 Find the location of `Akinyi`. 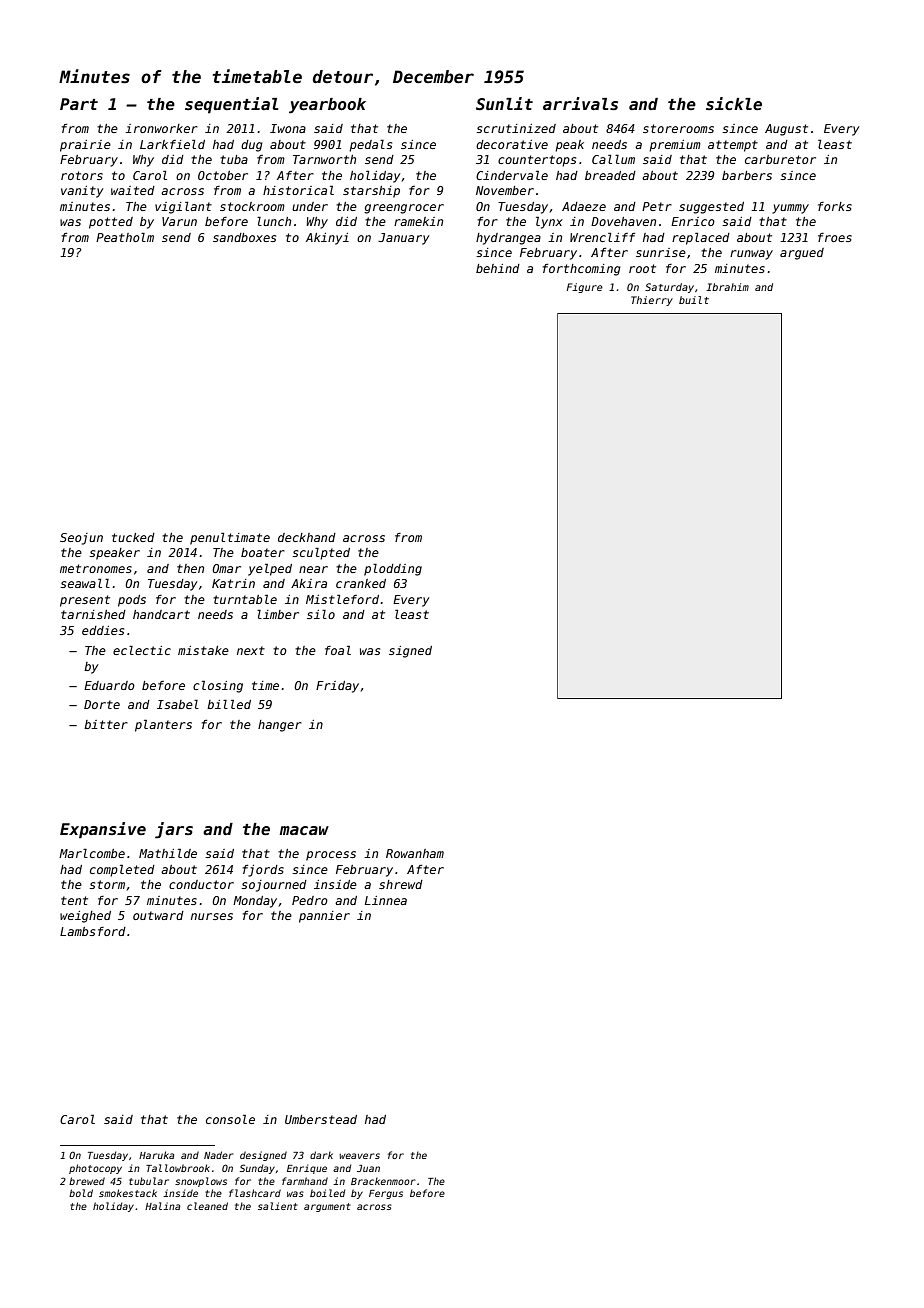

Akinyi is located at coordinates (327, 239).
